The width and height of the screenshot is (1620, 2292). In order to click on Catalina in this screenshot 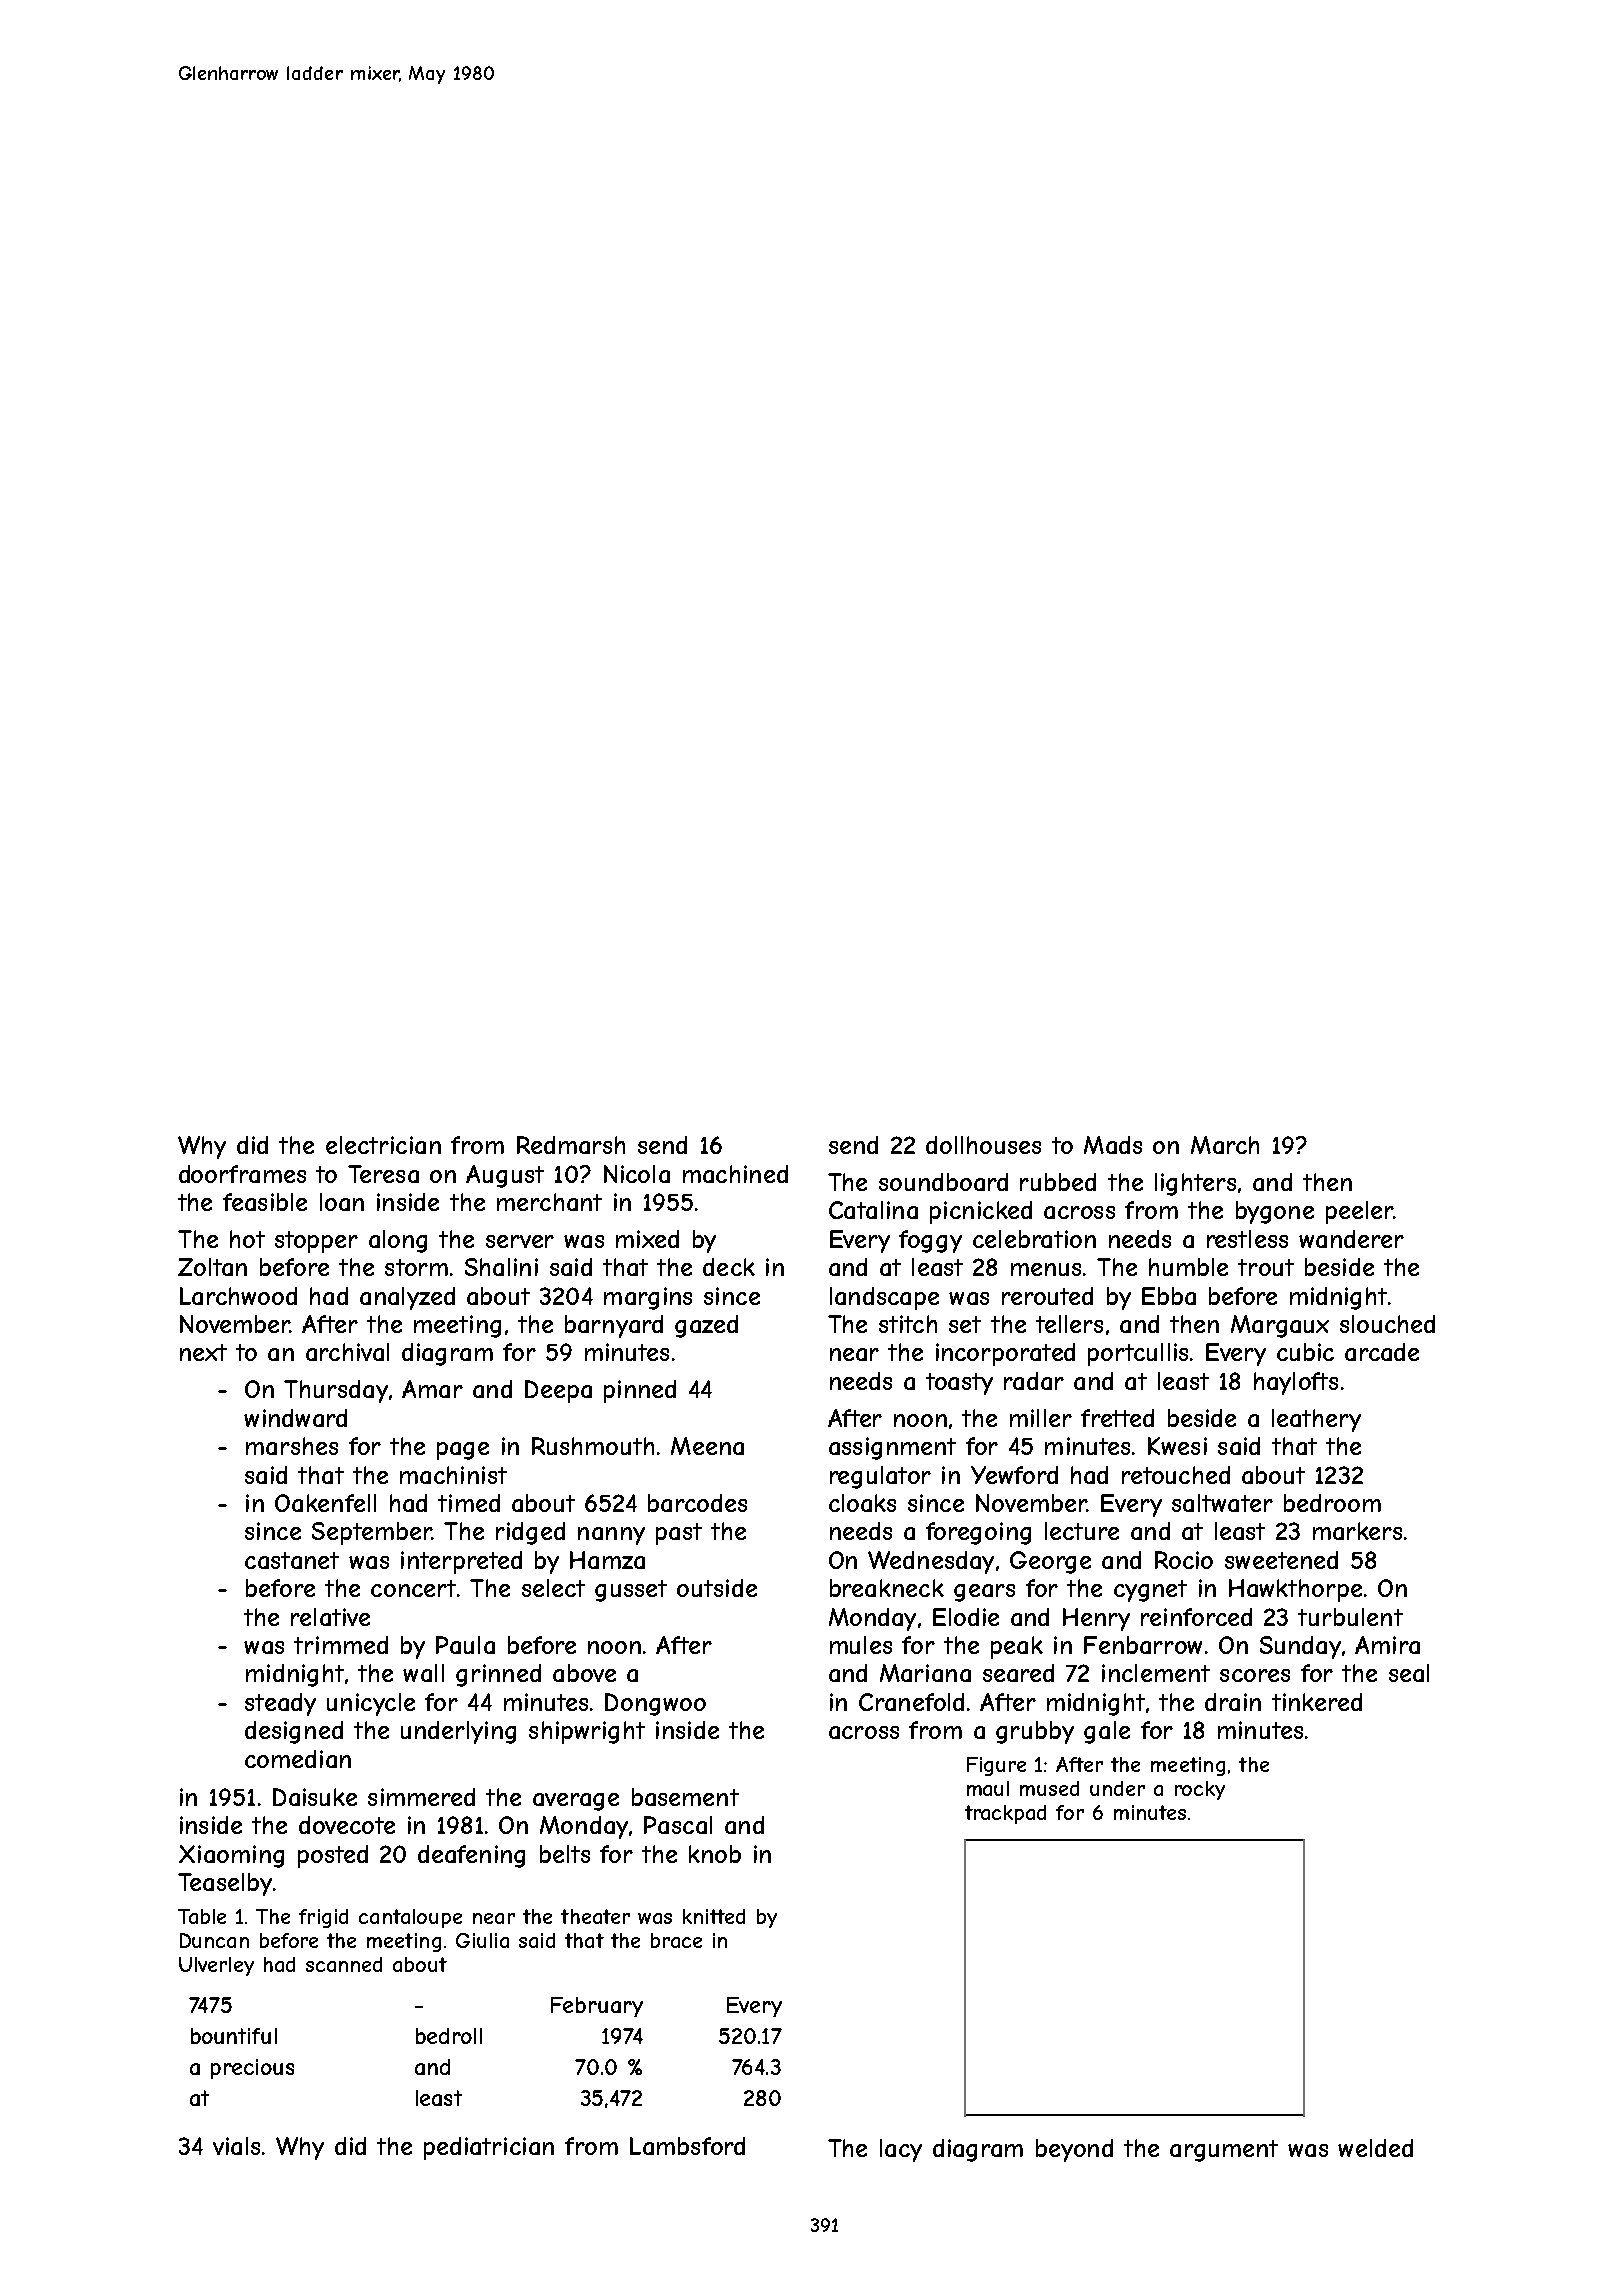, I will do `click(873, 1210)`.
